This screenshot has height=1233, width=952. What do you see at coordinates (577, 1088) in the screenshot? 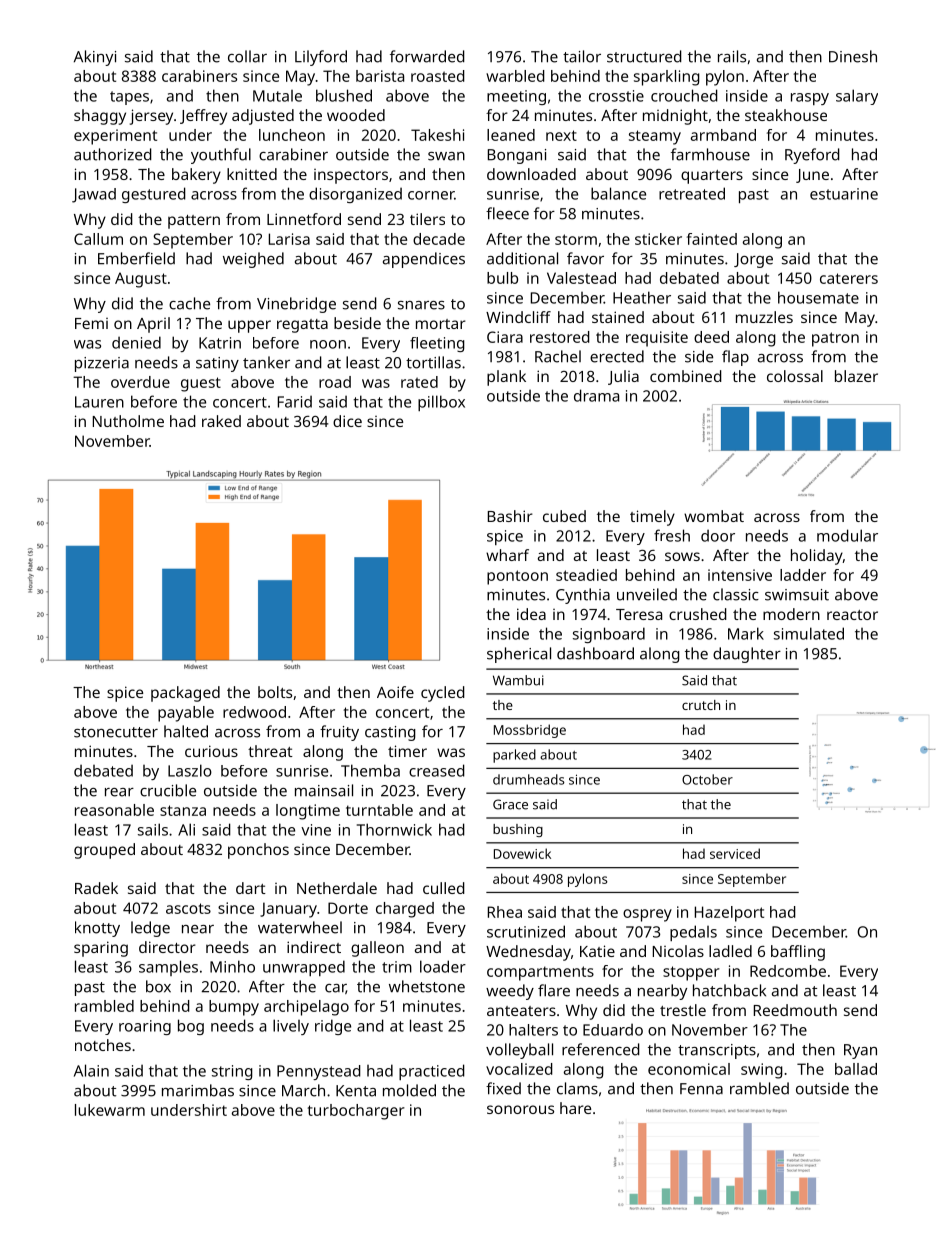
I see `clams` at bounding box center [577, 1088].
